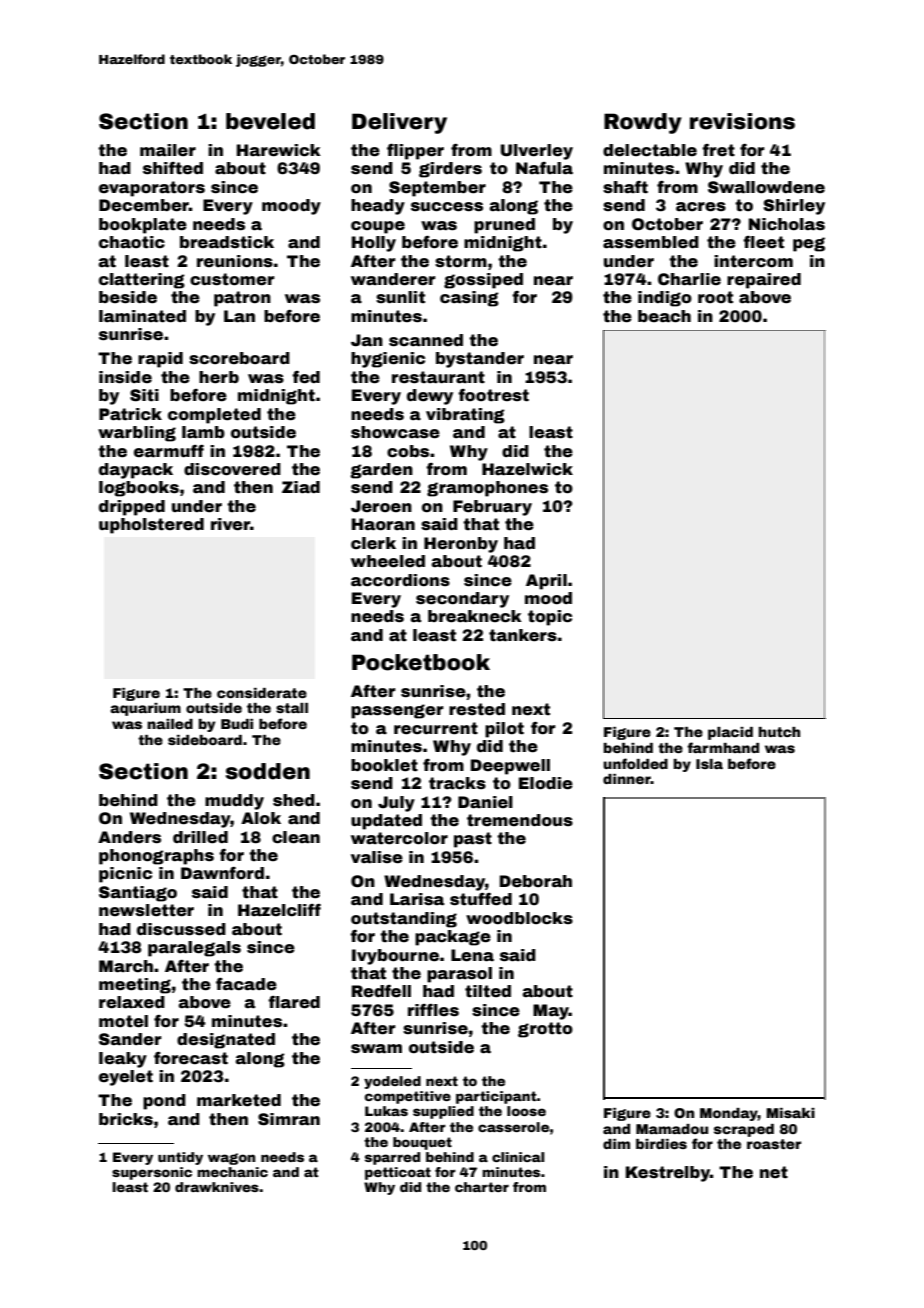 This image has height=1308, width=924. Describe the element at coordinates (415, 152) in the image. I see `flipper` at that location.
